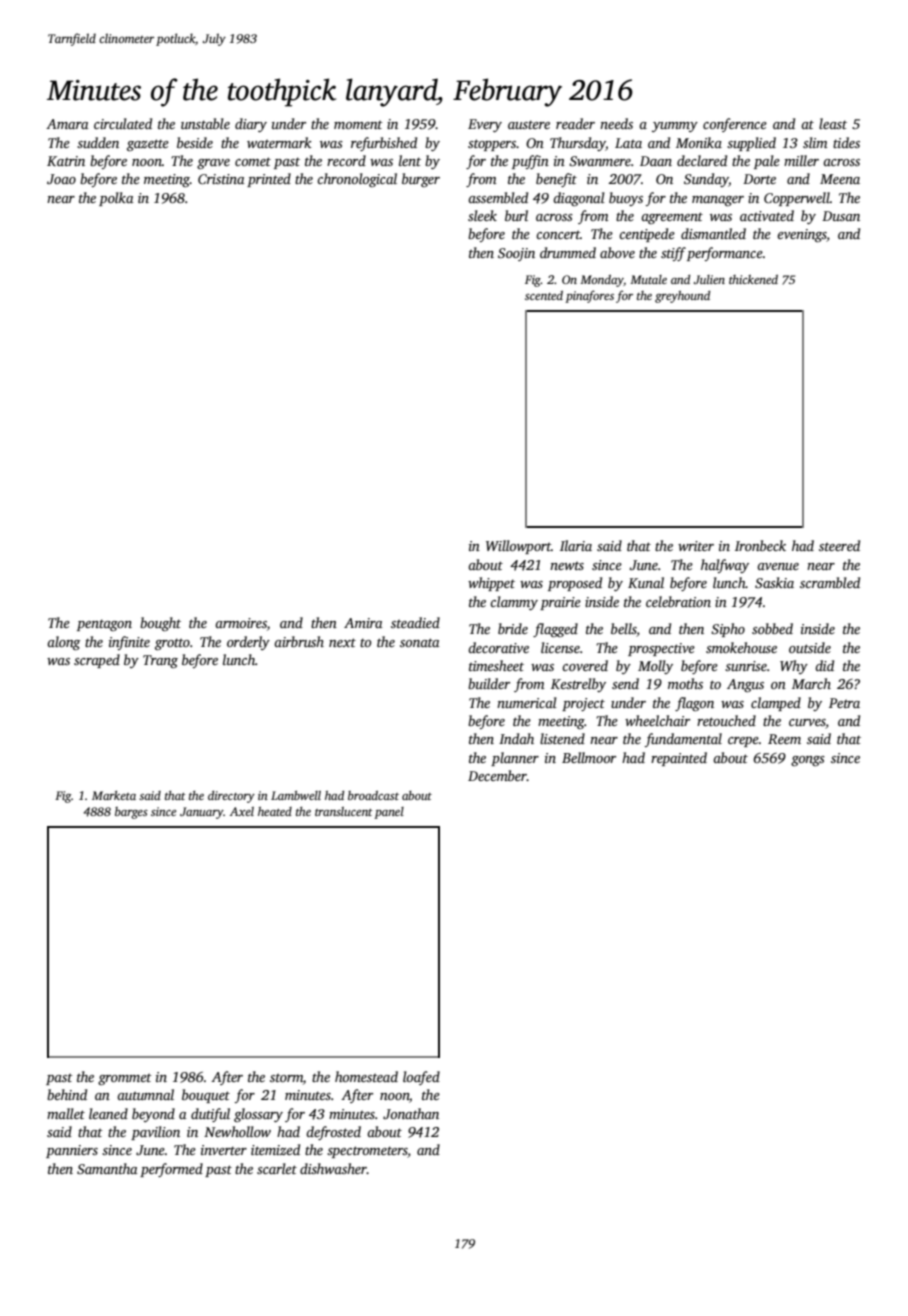  What do you see at coordinates (251, 125) in the page?
I see `diary` at bounding box center [251, 125].
